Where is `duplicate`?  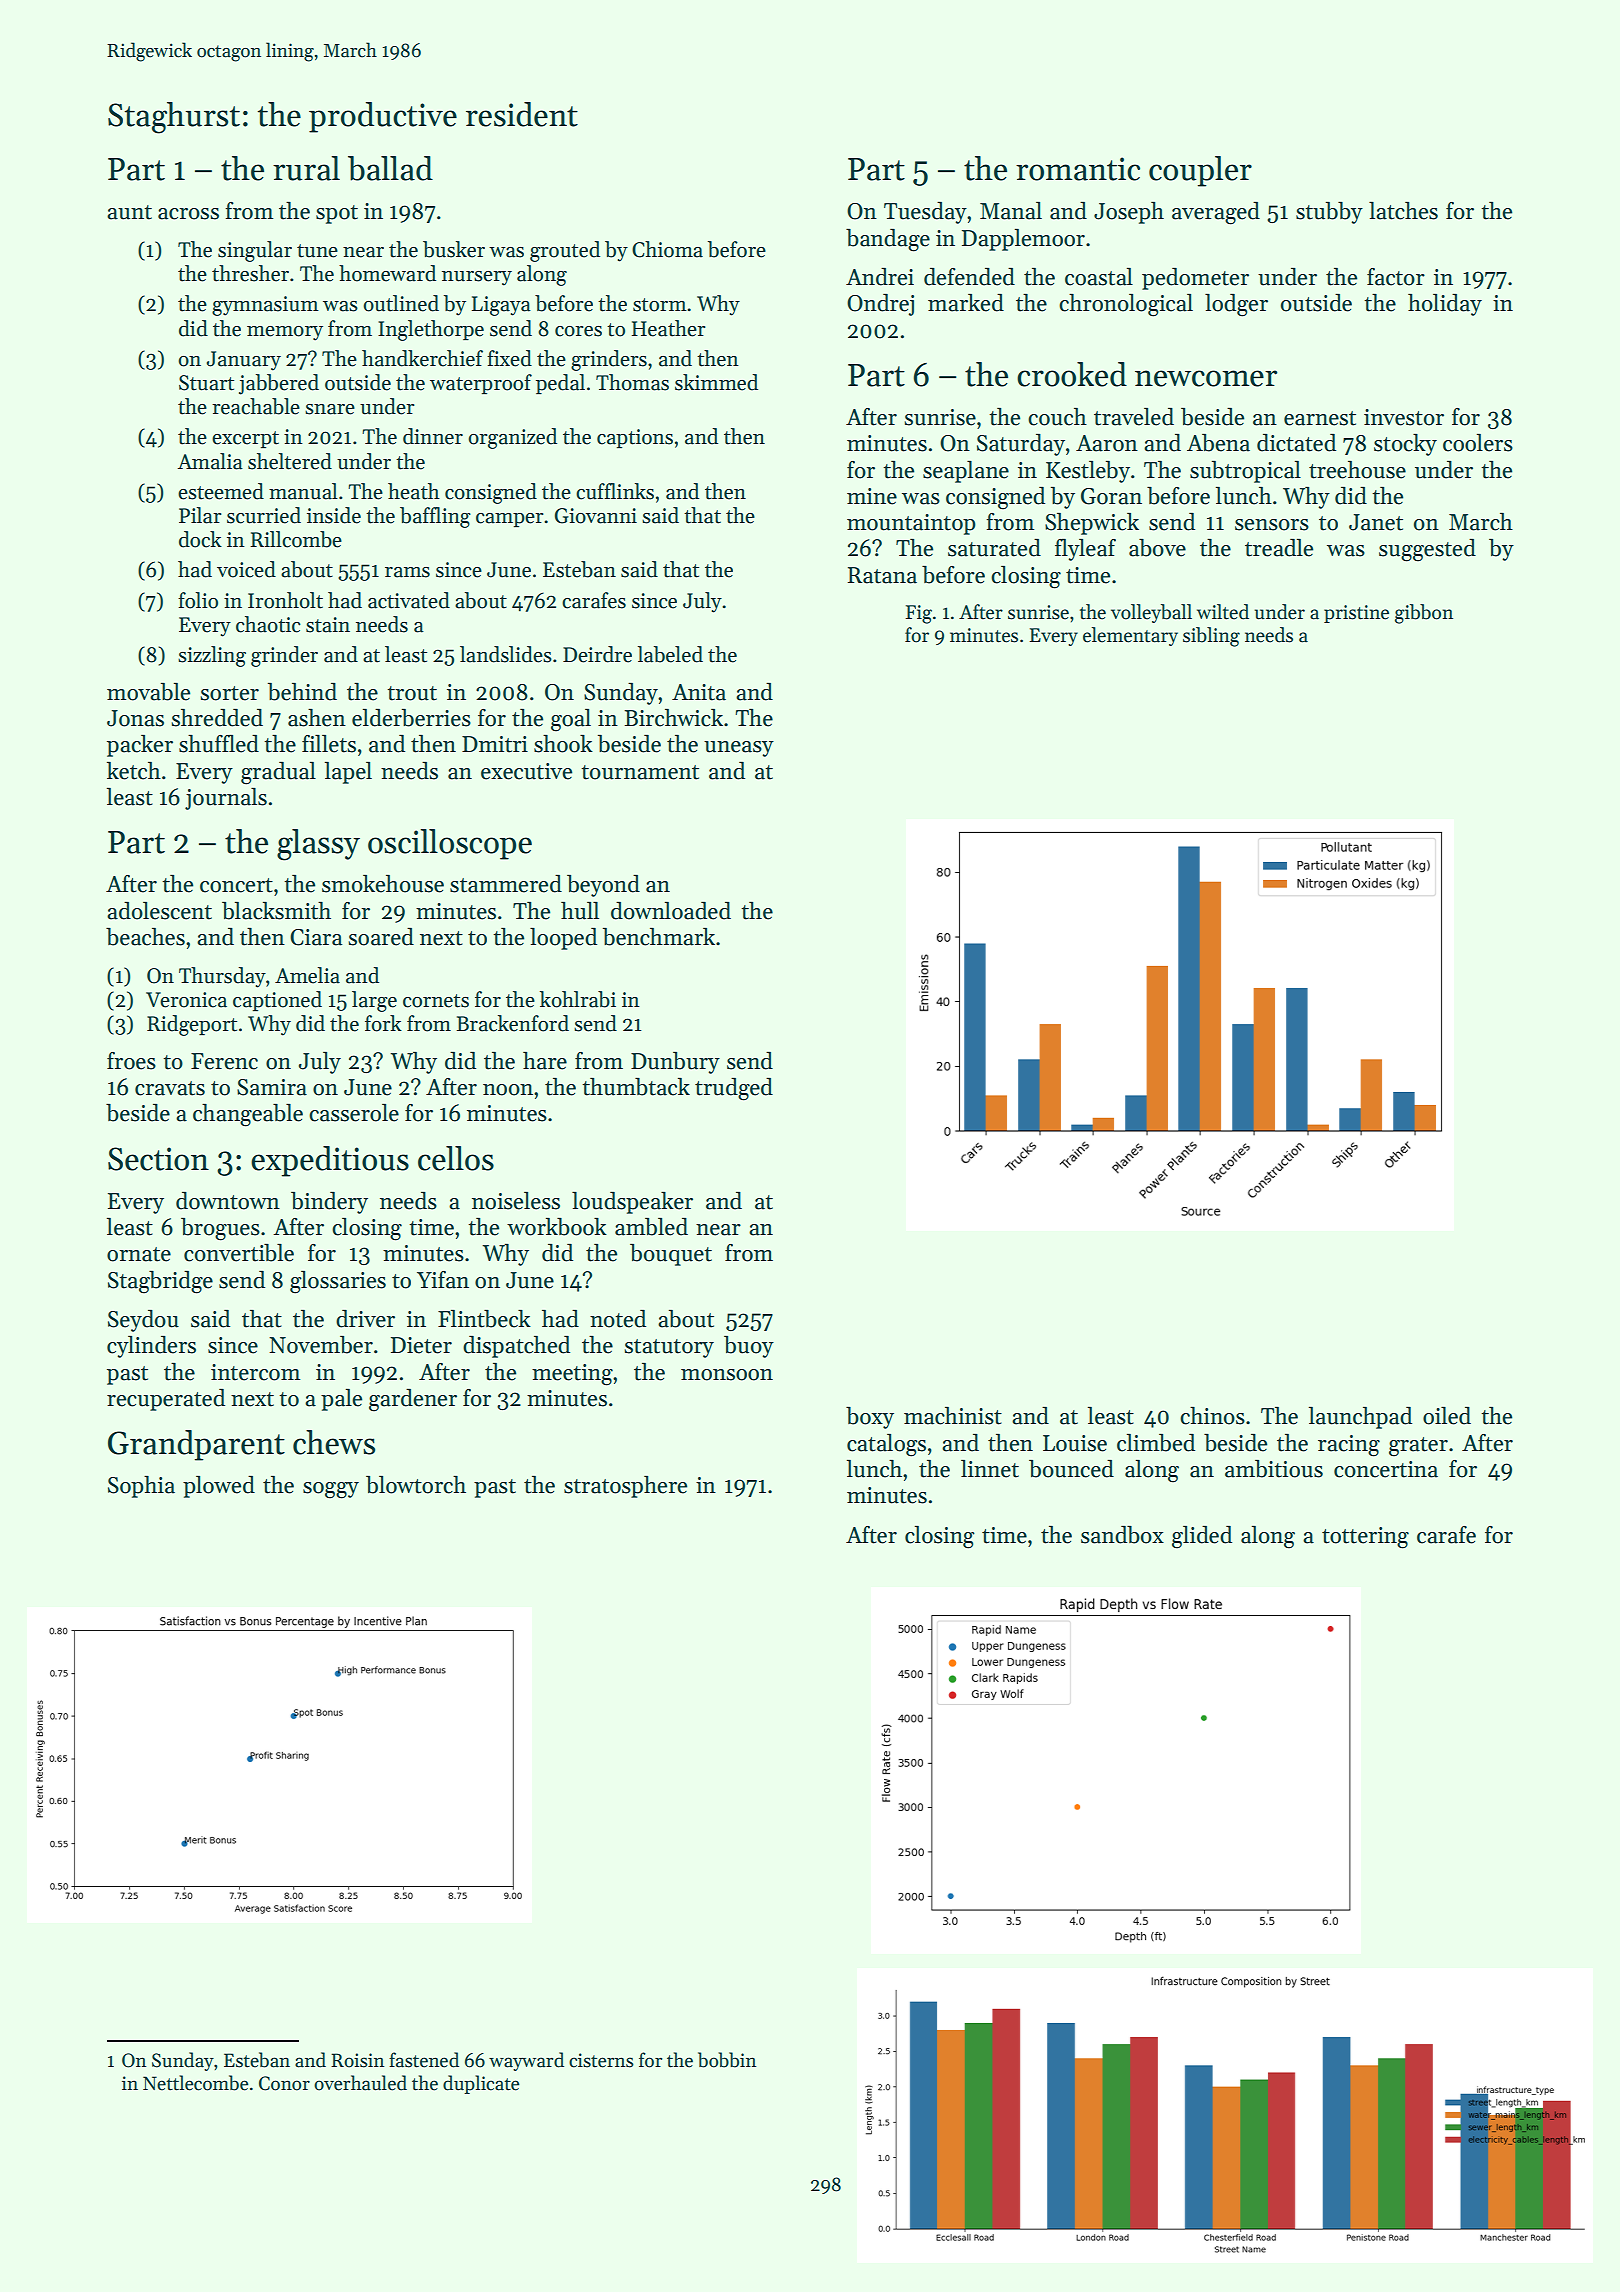
duplicate is located at coordinates (481, 2084).
